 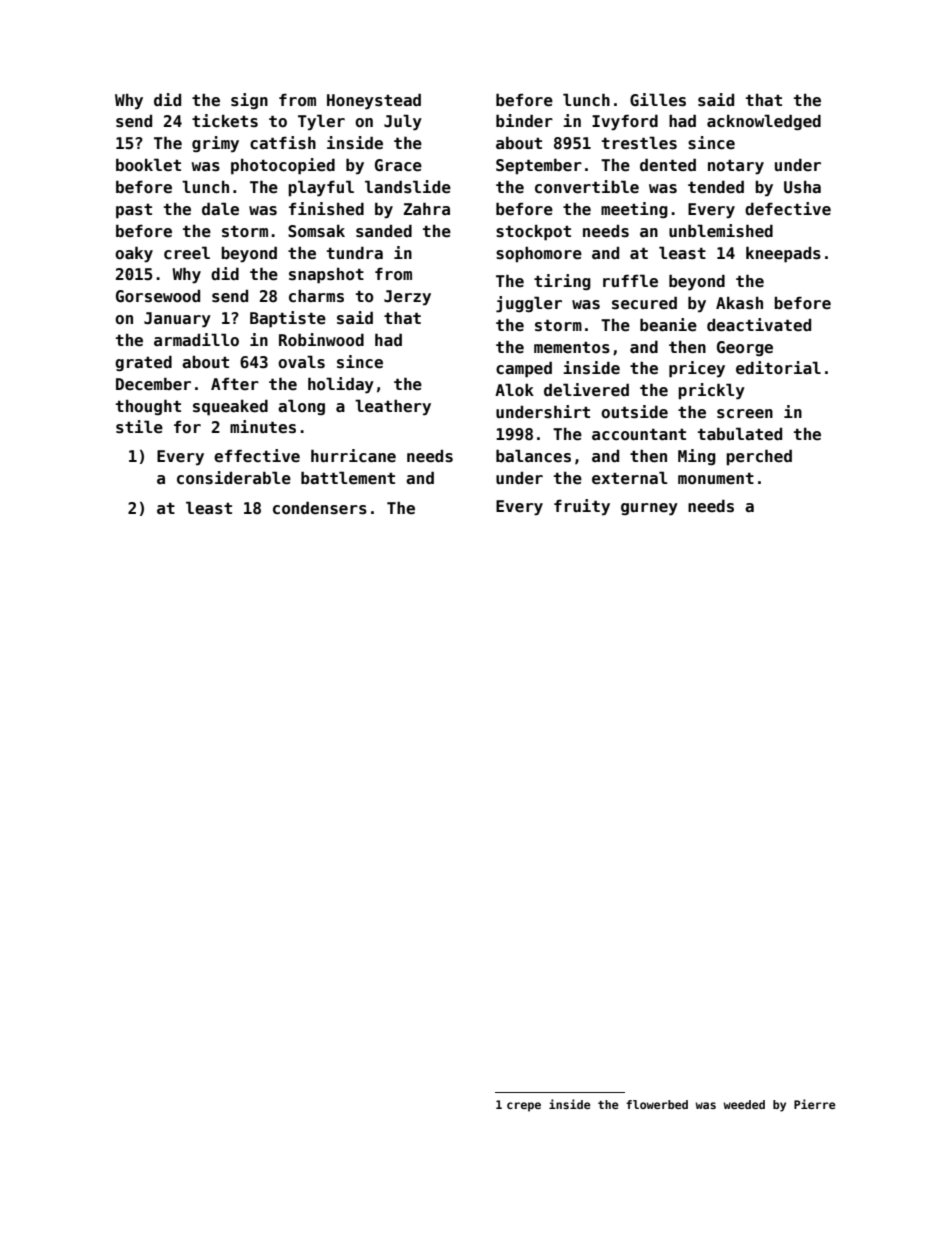 What do you see at coordinates (321, 122) in the image?
I see `Tyler` at bounding box center [321, 122].
